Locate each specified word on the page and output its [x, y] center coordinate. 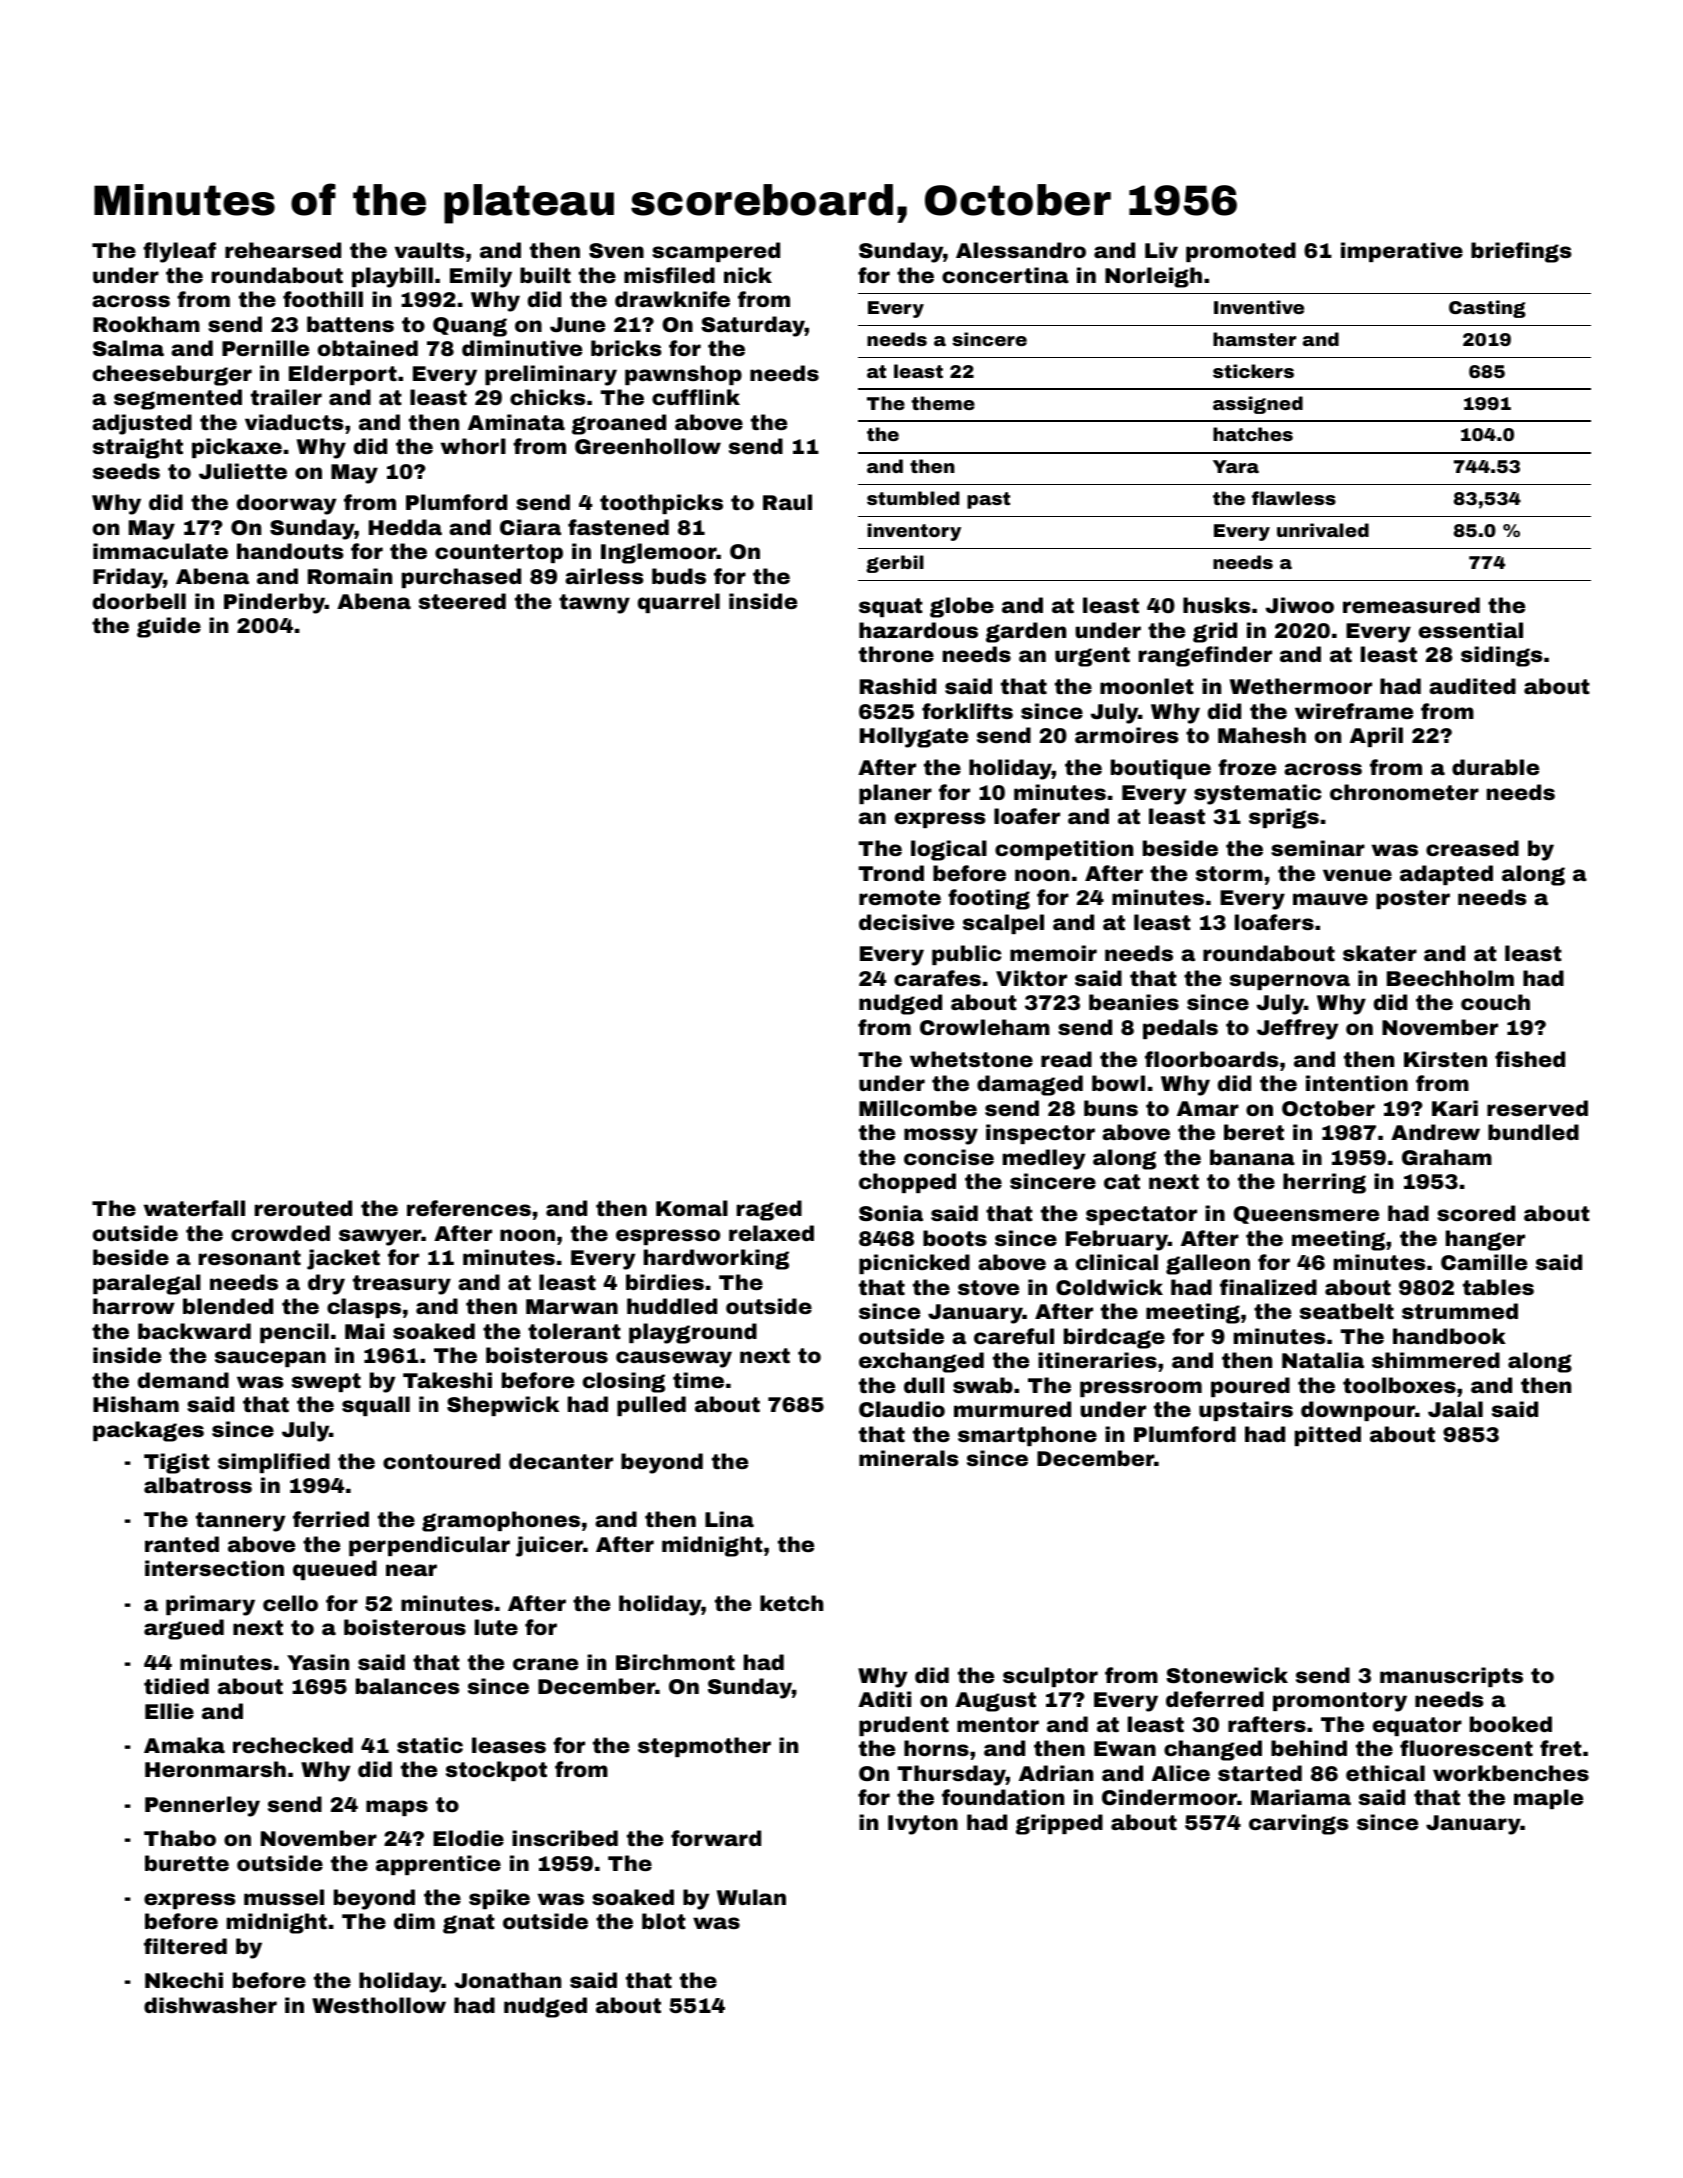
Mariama [1301, 1797]
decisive [906, 922]
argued [184, 1629]
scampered [716, 252]
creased [1472, 848]
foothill [323, 299]
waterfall [194, 1208]
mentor [998, 1724]
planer [895, 794]
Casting [1487, 309]
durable [1495, 767]
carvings [1299, 1824]
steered [462, 601]
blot [664, 1921]
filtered [185, 1946]
